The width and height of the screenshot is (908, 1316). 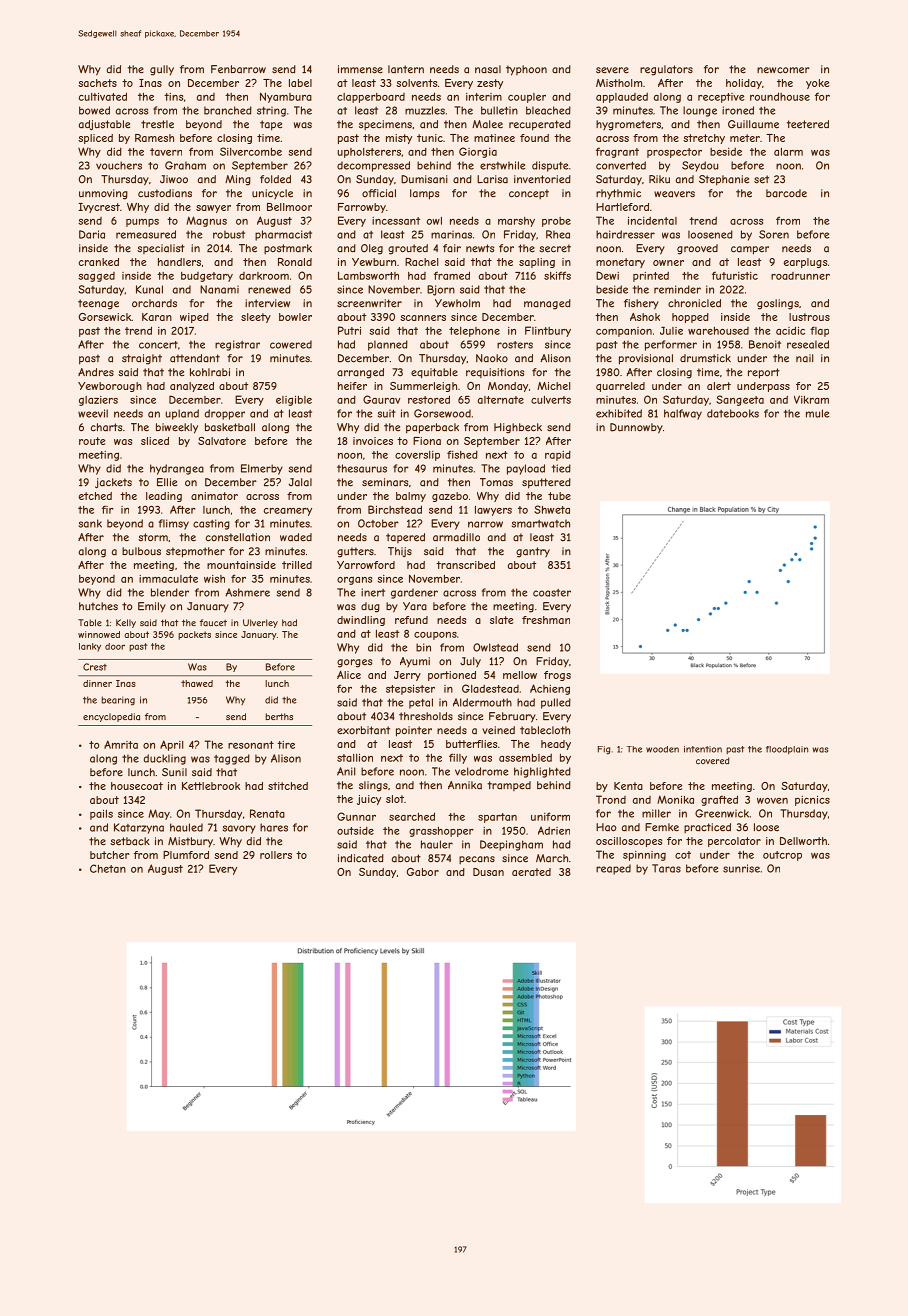 I want to click on Giorgia, so click(x=478, y=152).
